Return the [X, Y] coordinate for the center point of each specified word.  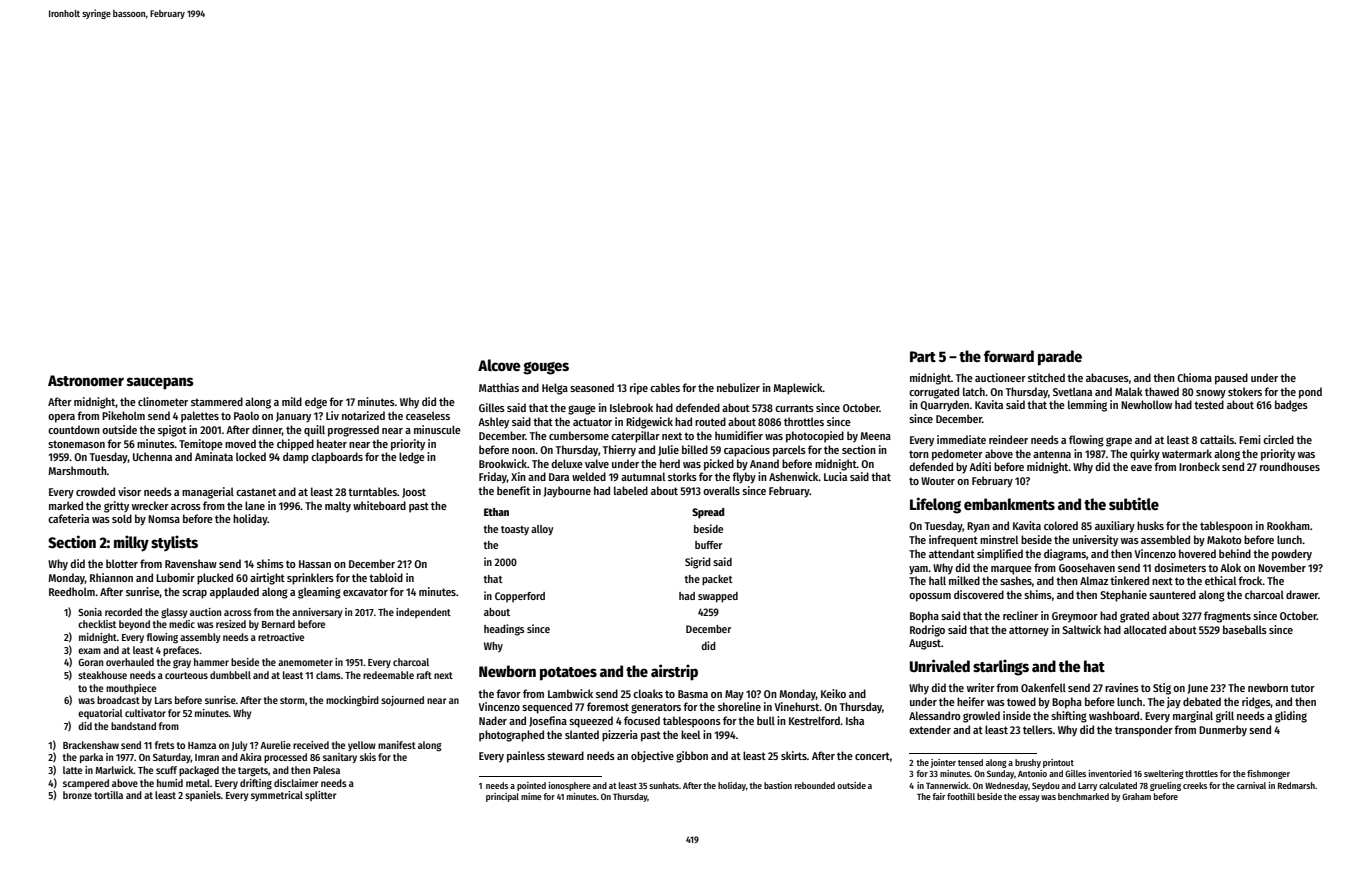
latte [72, 770]
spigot [172, 431]
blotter [122, 563]
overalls [721, 490]
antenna [1052, 454]
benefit [513, 490]
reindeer [1008, 439]
